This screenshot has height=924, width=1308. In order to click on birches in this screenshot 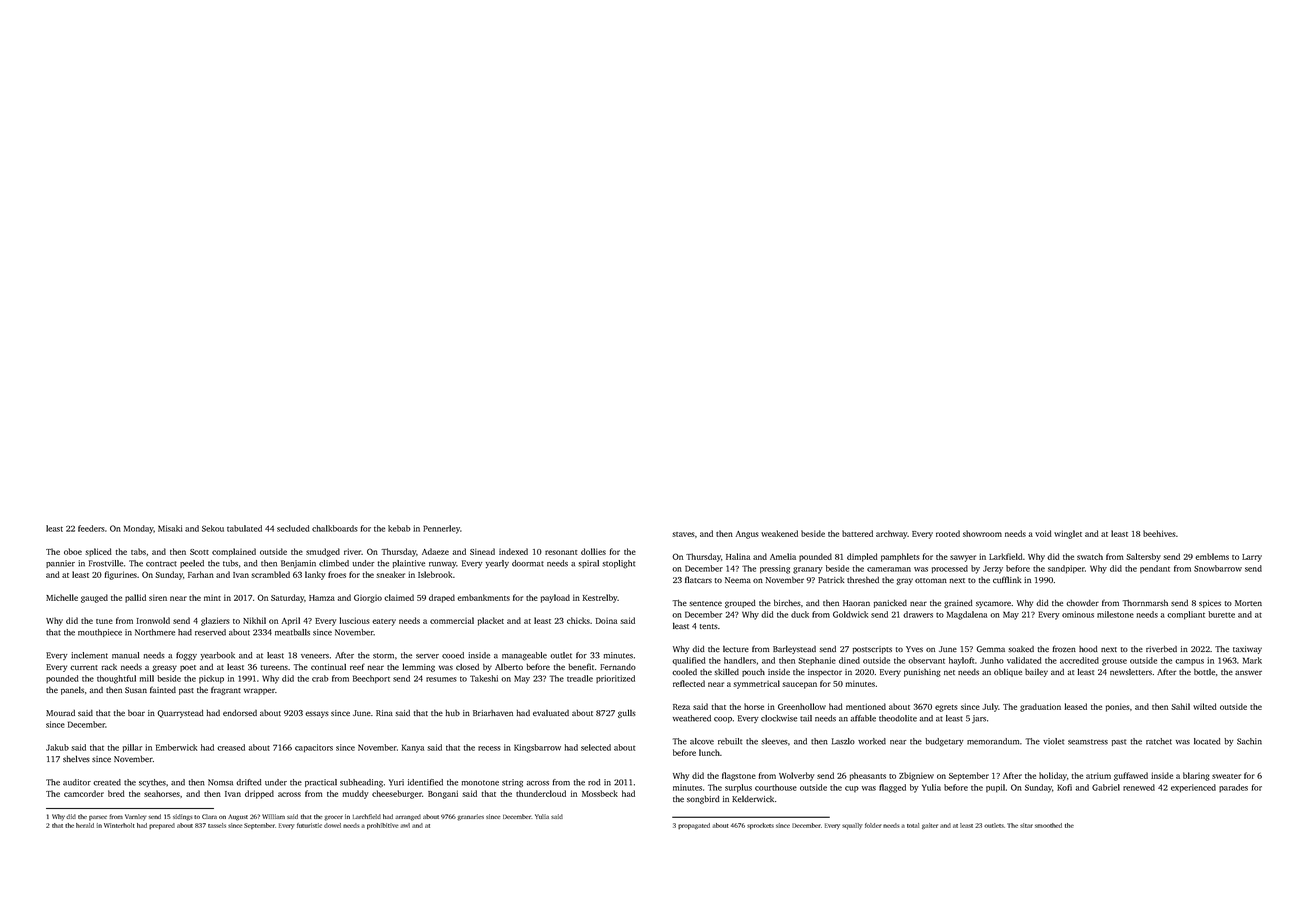, I will do `click(787, 603)`.
